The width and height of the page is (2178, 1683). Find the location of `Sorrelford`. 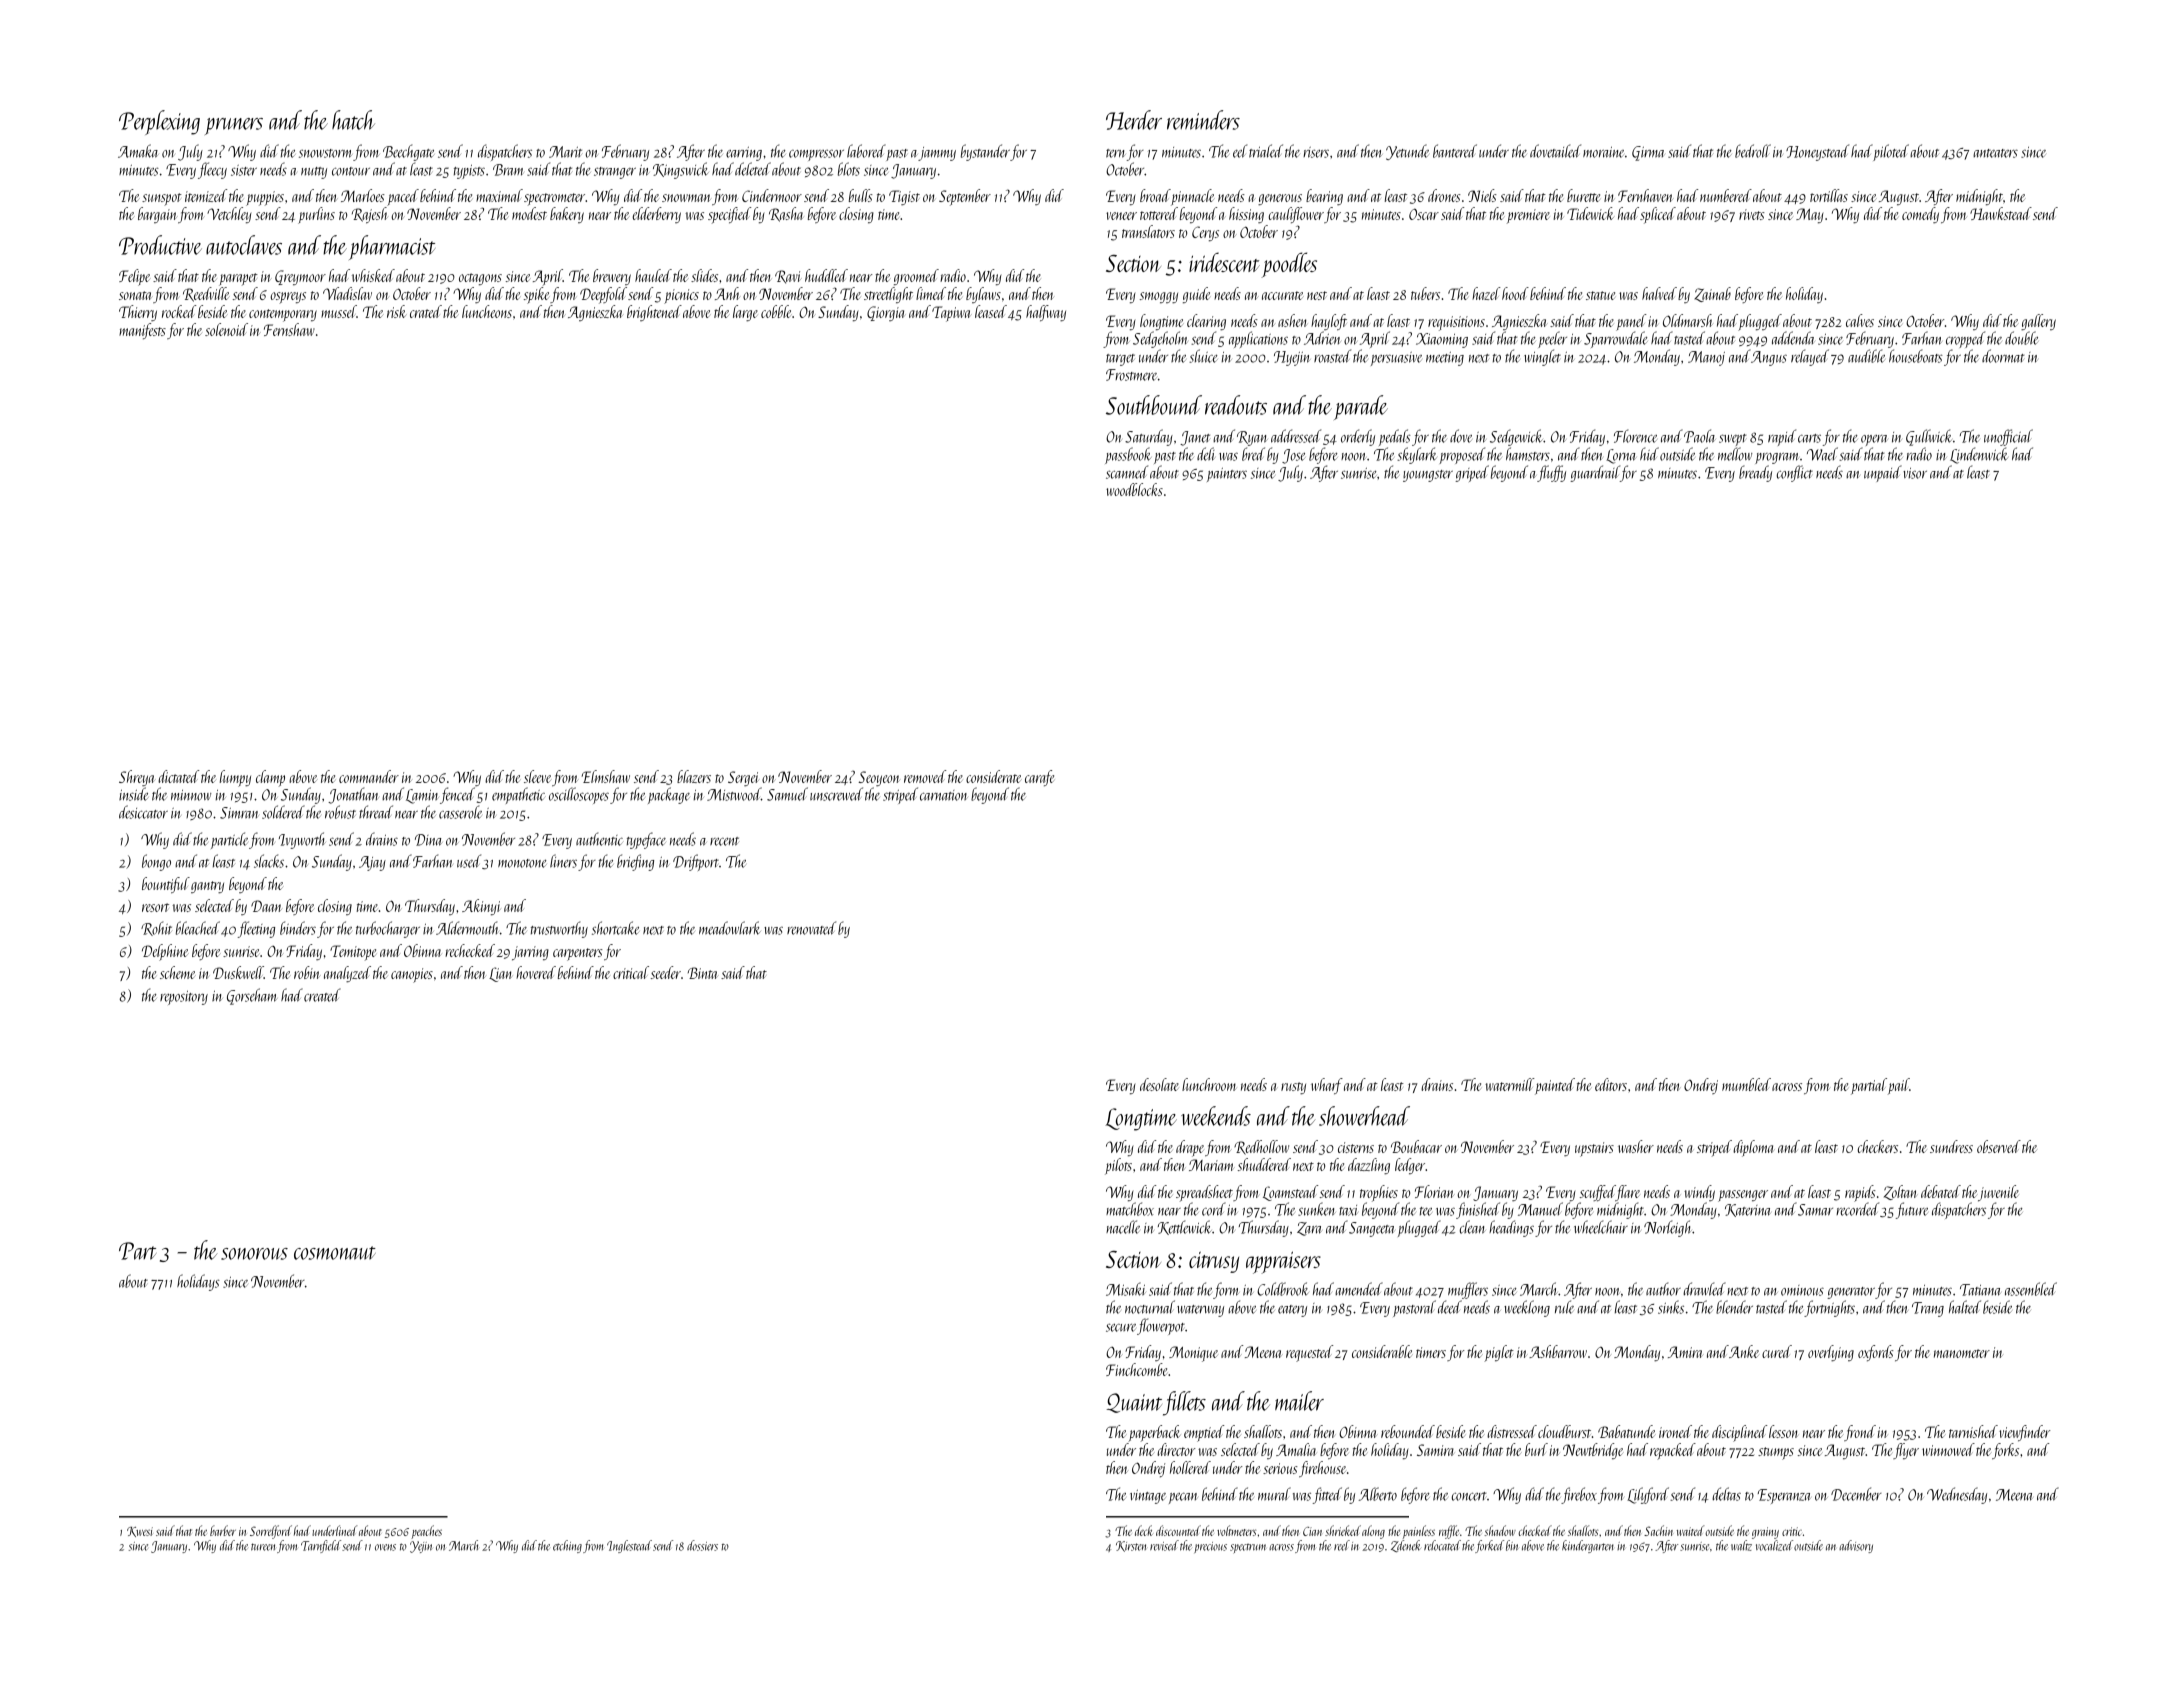

Sorrelford is located at coordinates (271, 1532).
